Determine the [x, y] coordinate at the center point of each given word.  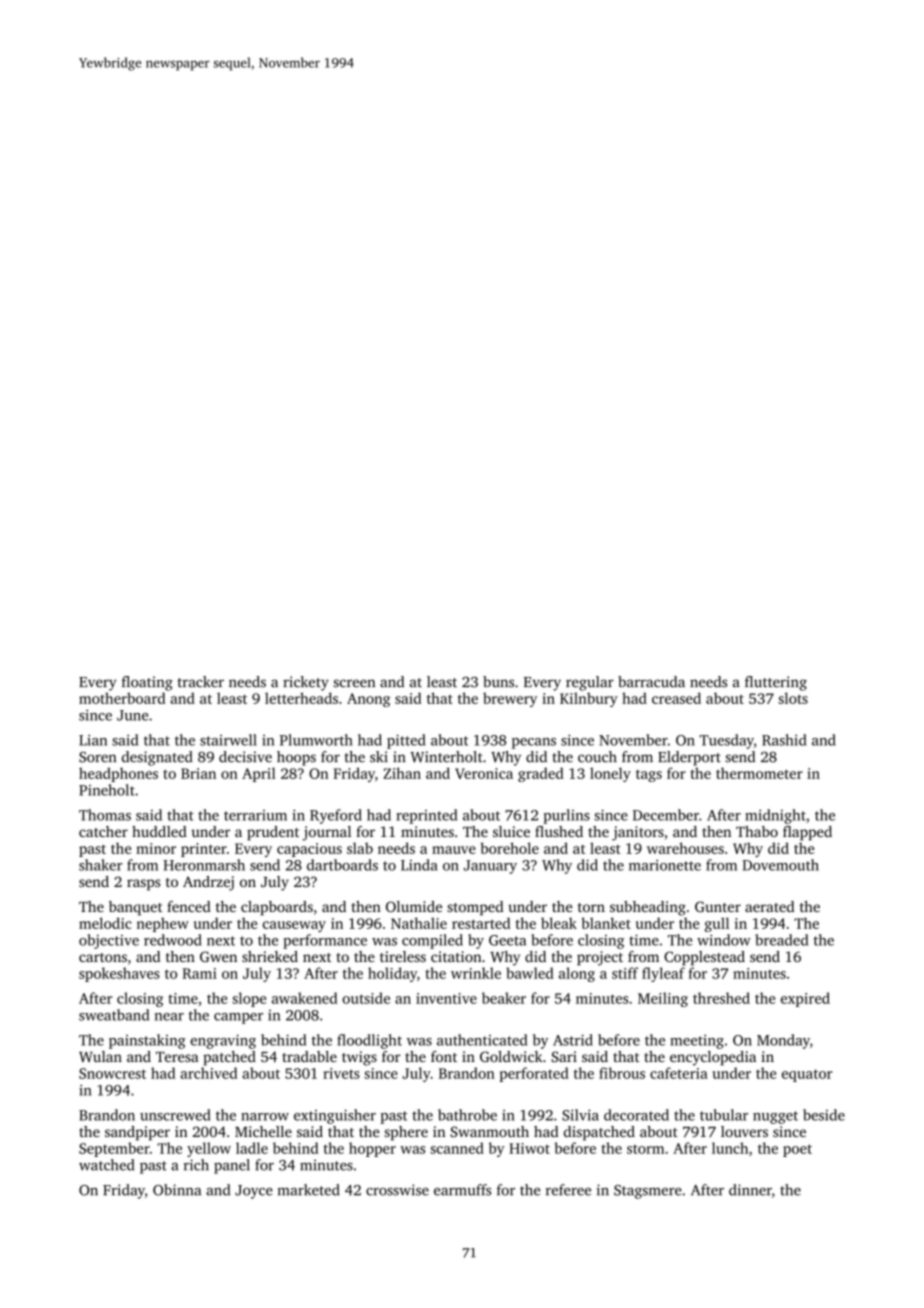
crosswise [397, 1190]
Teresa [177, 1057]
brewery [510, 699]
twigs [359, 1058]
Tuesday [726, 741]
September [114, 1149]
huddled [159, 831]
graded [541, 774]
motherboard [122, 698]
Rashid [784, 740]
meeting [697, 1041]
